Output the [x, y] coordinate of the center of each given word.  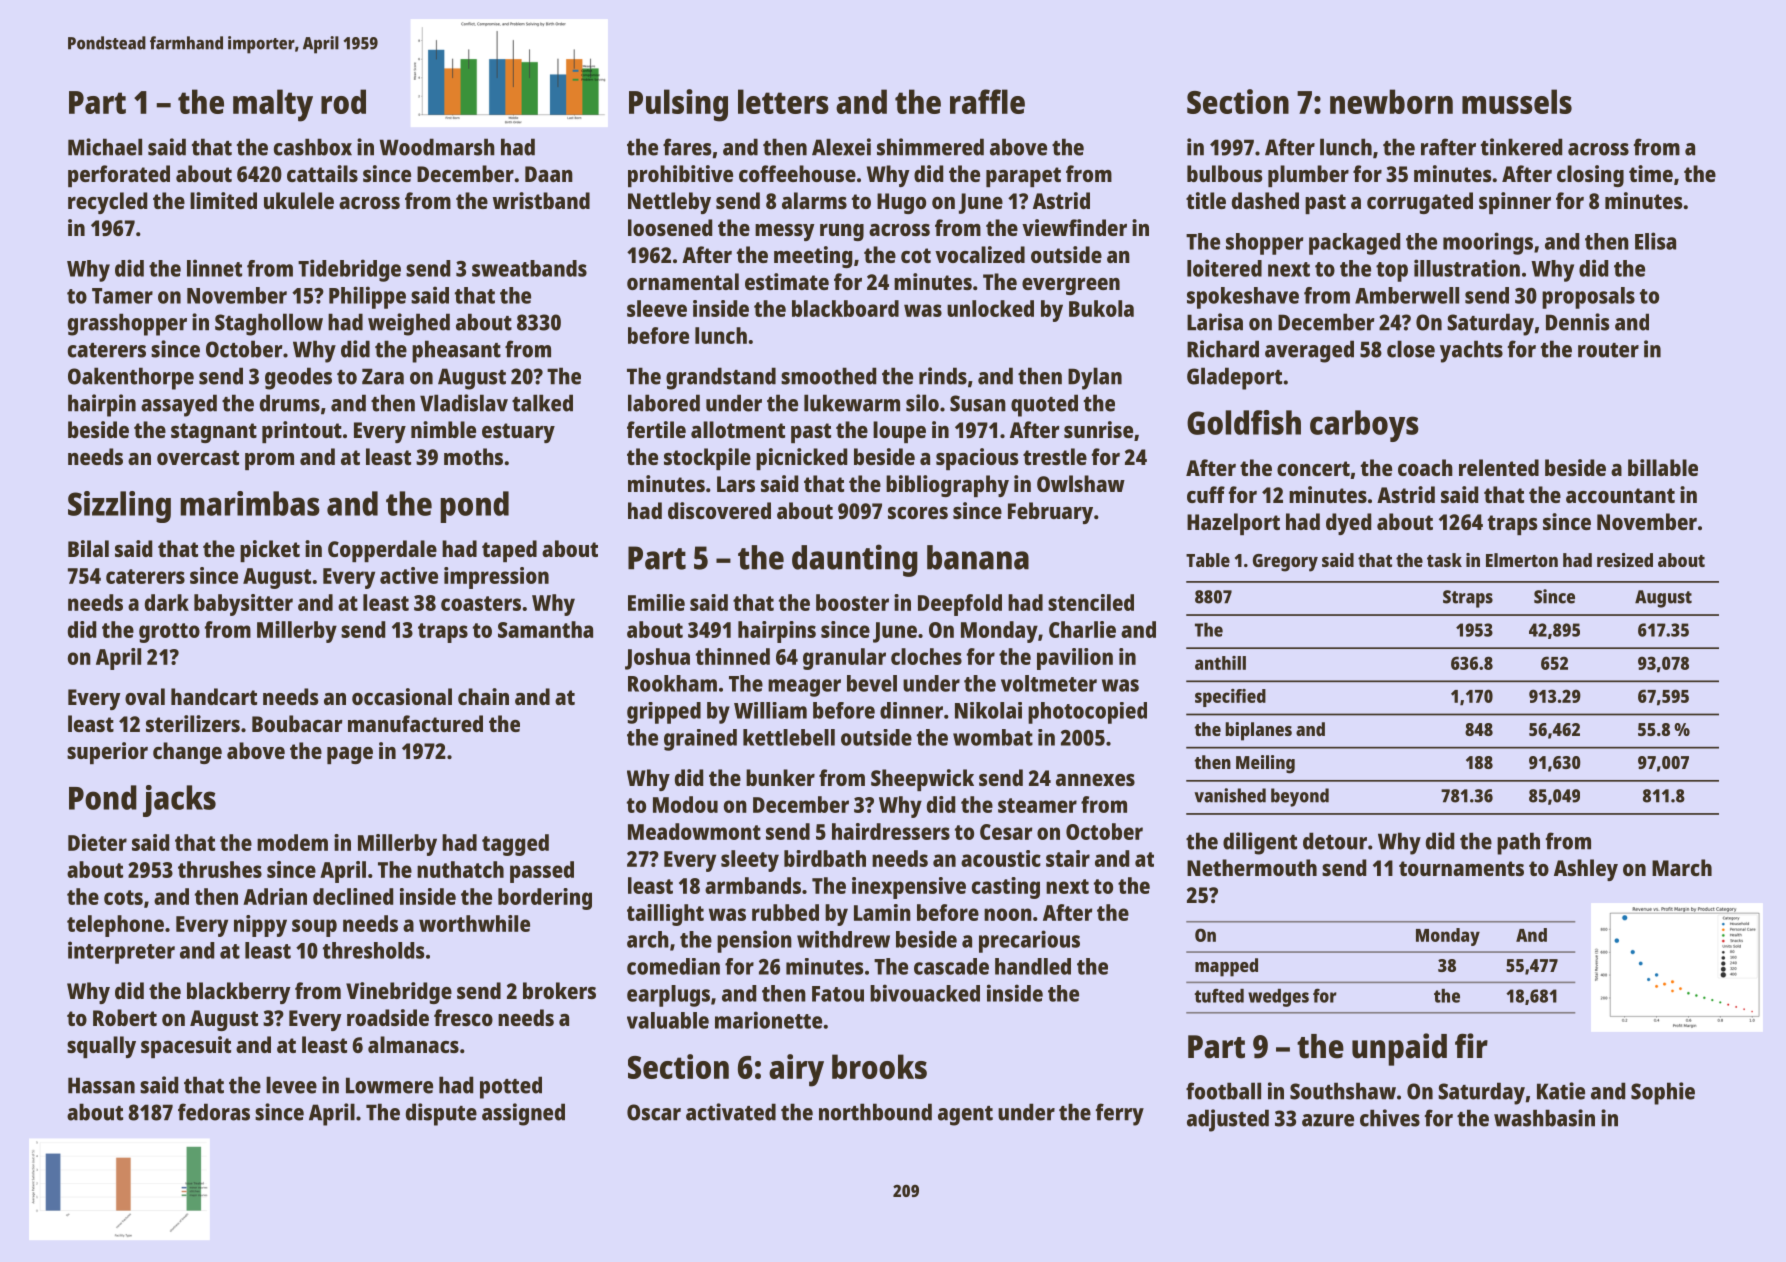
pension [754, 941]
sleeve [657, 308]
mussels [1517, 101]
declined [353, 896]
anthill [1220, 663]
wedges [1278, 998]
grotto [169, 633]
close [1411, 349]
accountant [1620, 495]
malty [273, 105]
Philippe [367, 297]
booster [852, 602]
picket [270, 551]
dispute [441, 1114]
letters [783, 101]
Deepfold [960, 605]
